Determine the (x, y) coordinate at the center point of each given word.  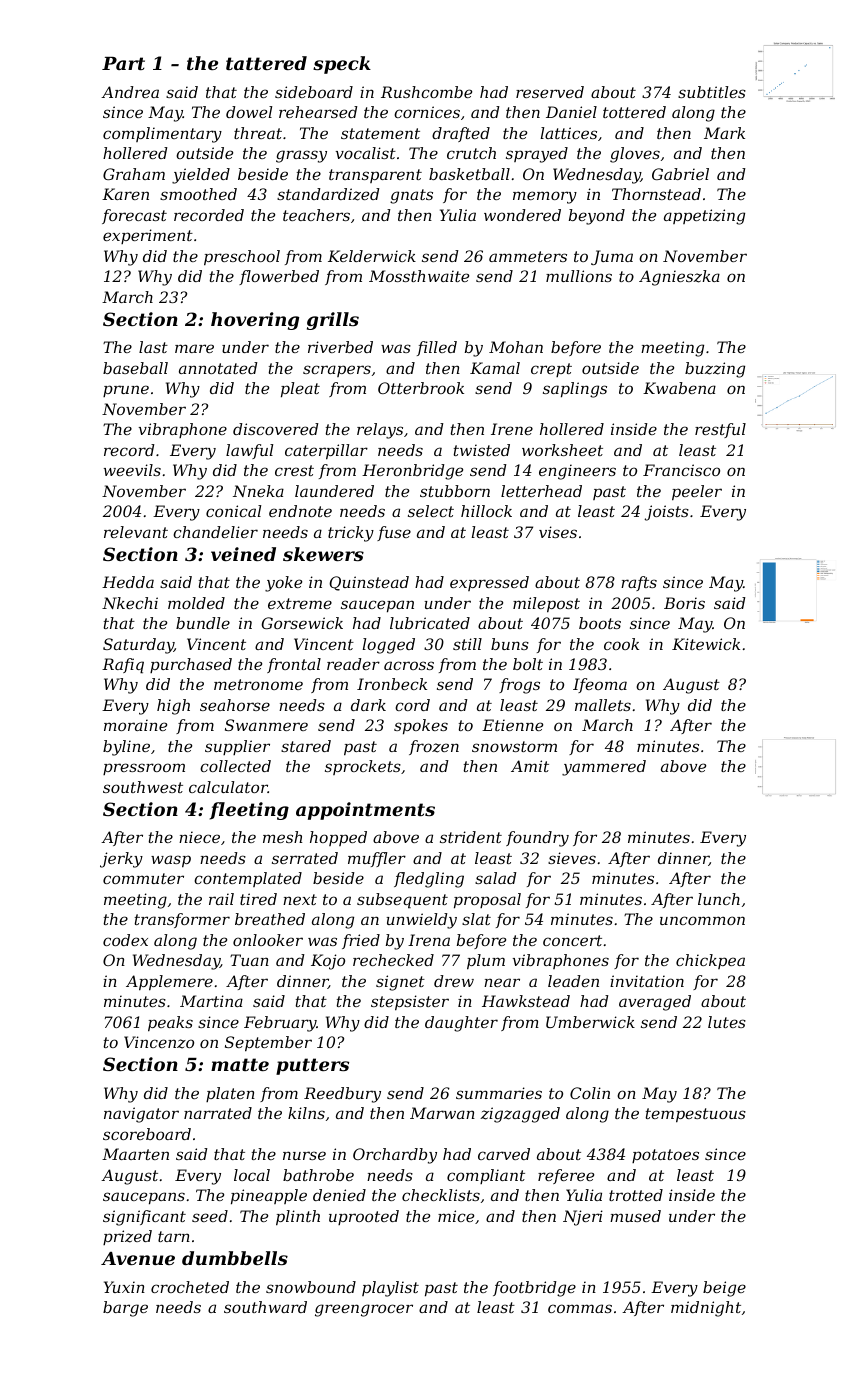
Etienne (512, 725)
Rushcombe (426, 92)
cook (621, 644)
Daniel (571, 112)
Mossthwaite (419, 276)
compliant (486, 1176)
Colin (590, 1093)
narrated (218, 1113)
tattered (266, 63)
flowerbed (279, 277)
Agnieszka (679, 278)
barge (125, 1309)
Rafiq (123, 666)
